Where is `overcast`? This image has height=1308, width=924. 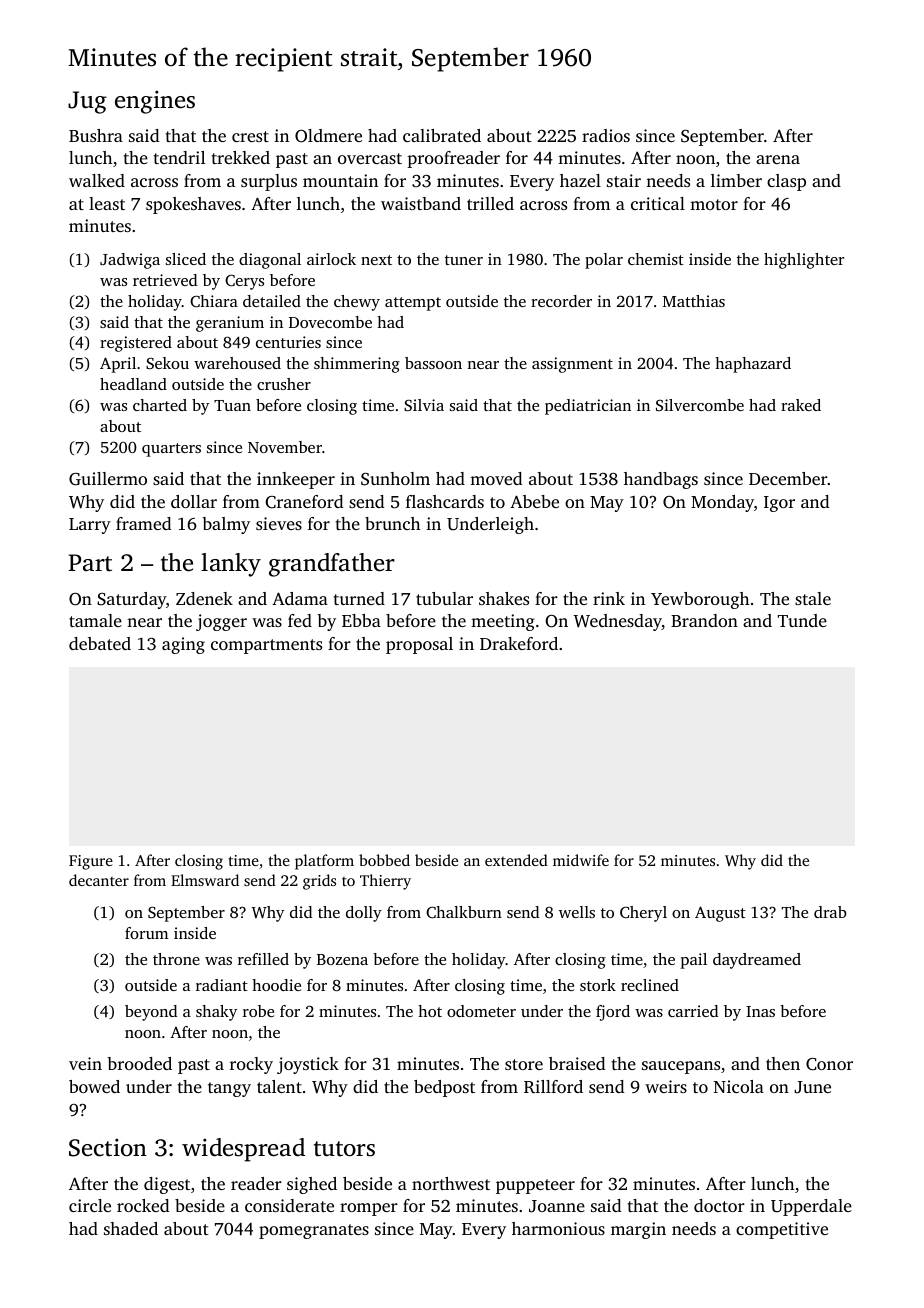 overcast is located at coordinates (370, 158).
